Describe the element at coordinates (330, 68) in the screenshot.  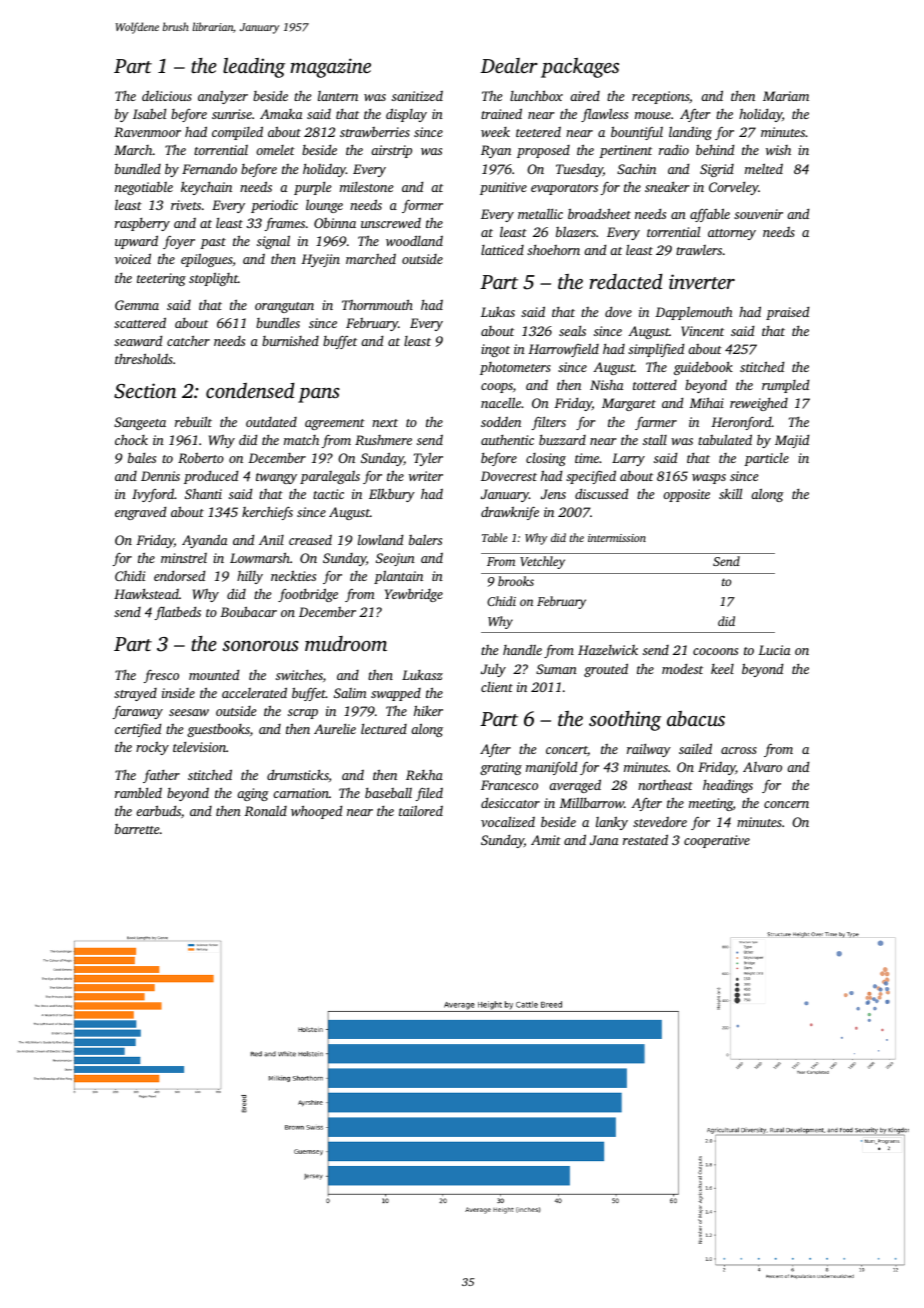
I see `magazine` at that location.
